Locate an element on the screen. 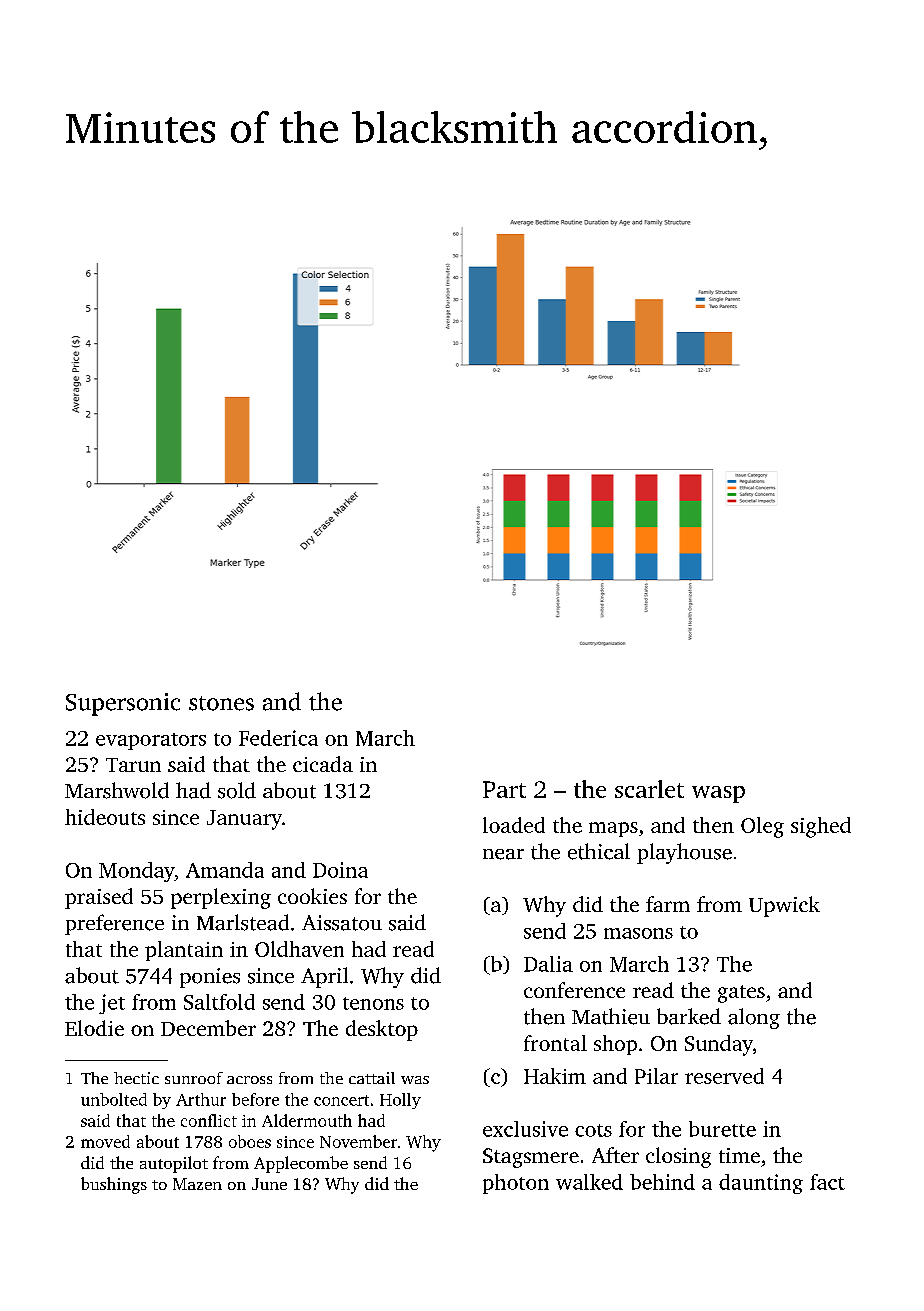 The image size is (924, 1311). Mazen is located at coordinates (197, 1184).
